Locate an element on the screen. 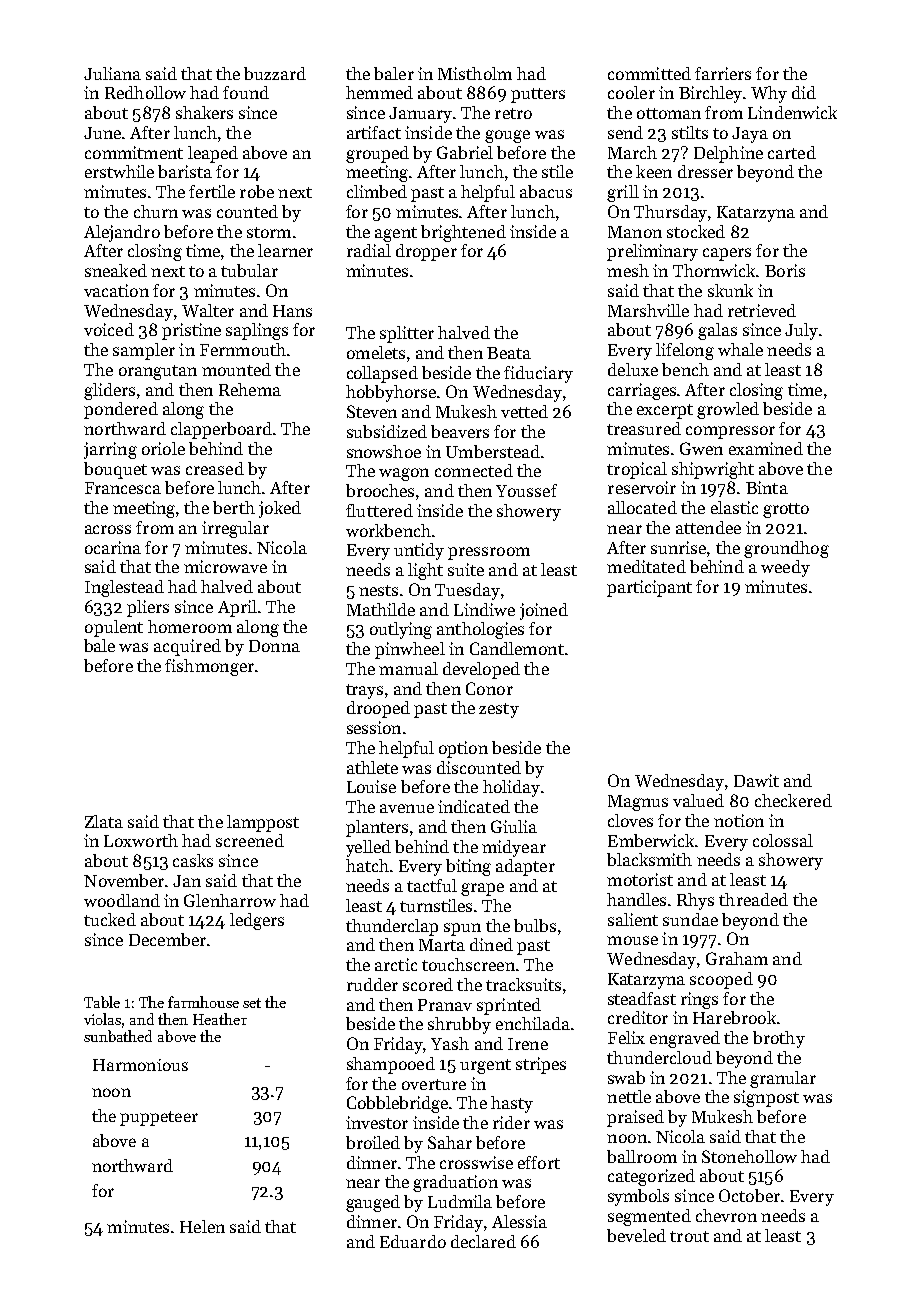 The image size is (924, 1308). Zlata is located at coordinates (104, 821).
